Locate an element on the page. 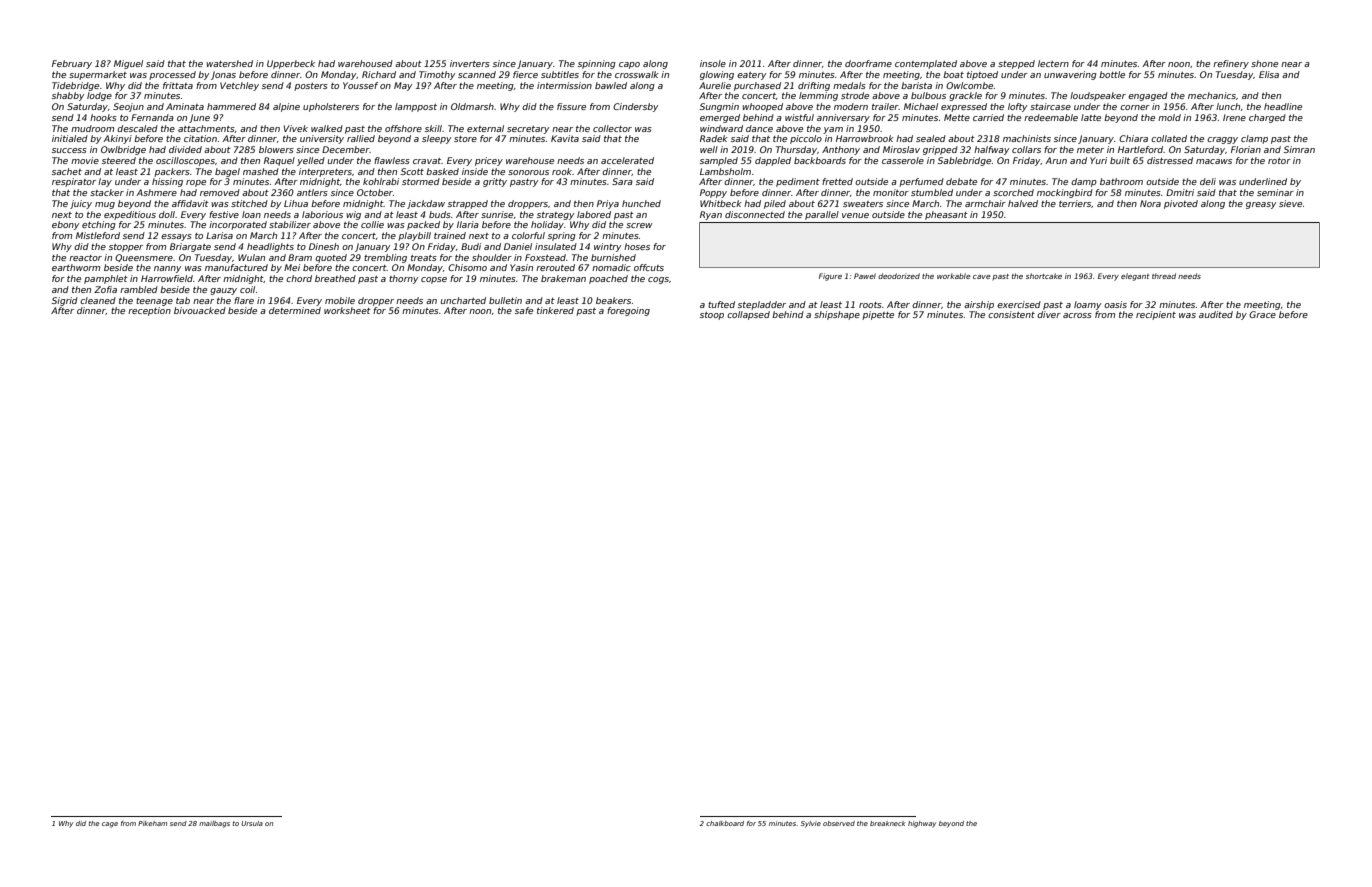 This page has height=887, width=1372. worksheet is located at coordinates (347, 310).
